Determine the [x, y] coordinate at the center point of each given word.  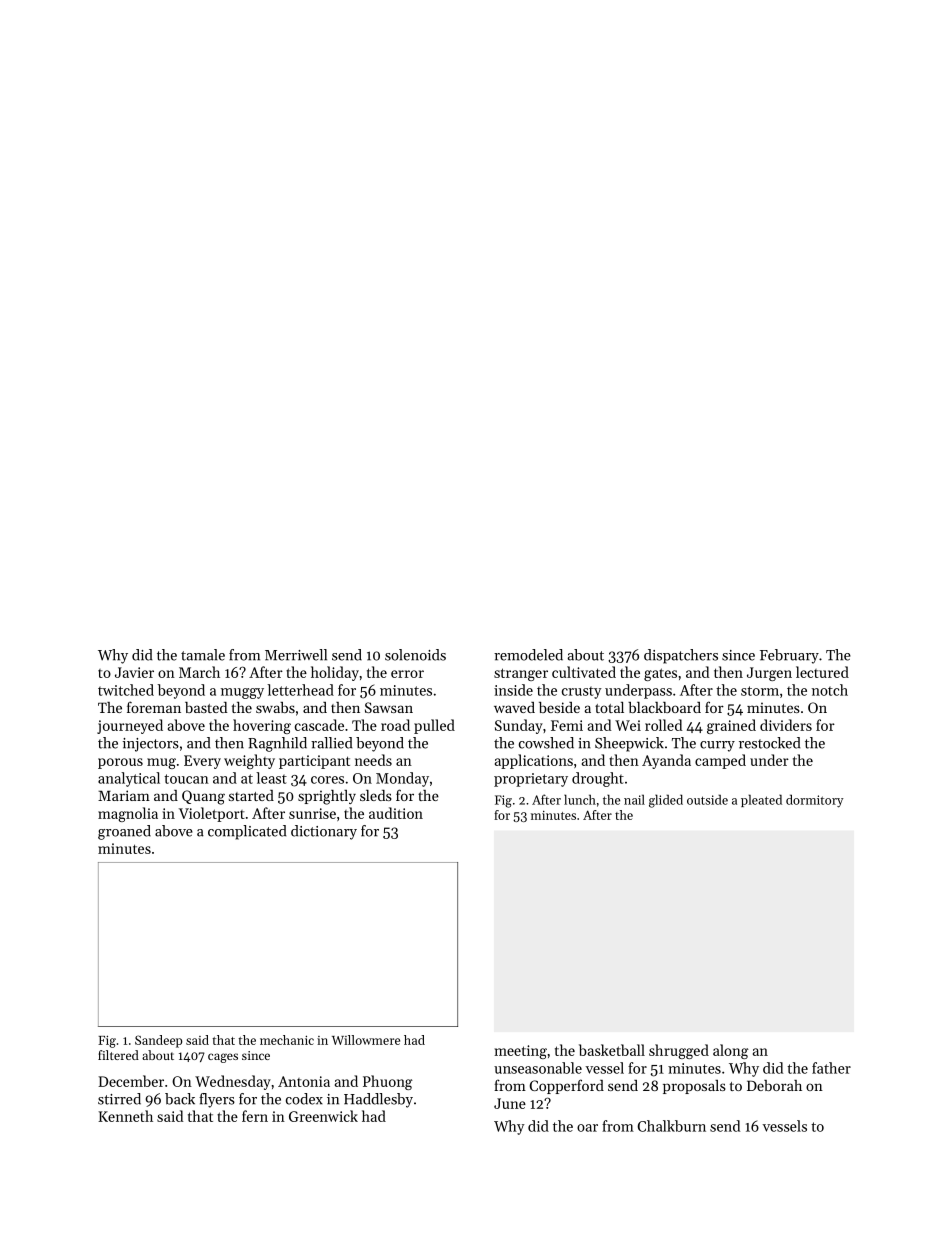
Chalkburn [671, 1126]
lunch [580, 799]
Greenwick [323, 1116]
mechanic [287, 1040]
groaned [124, 832]
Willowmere [366, 1040]
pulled [434, 726]
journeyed [130, 726]
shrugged [679, 1051]
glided [666, 801]
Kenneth [125, 1116]
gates [660, 674]
